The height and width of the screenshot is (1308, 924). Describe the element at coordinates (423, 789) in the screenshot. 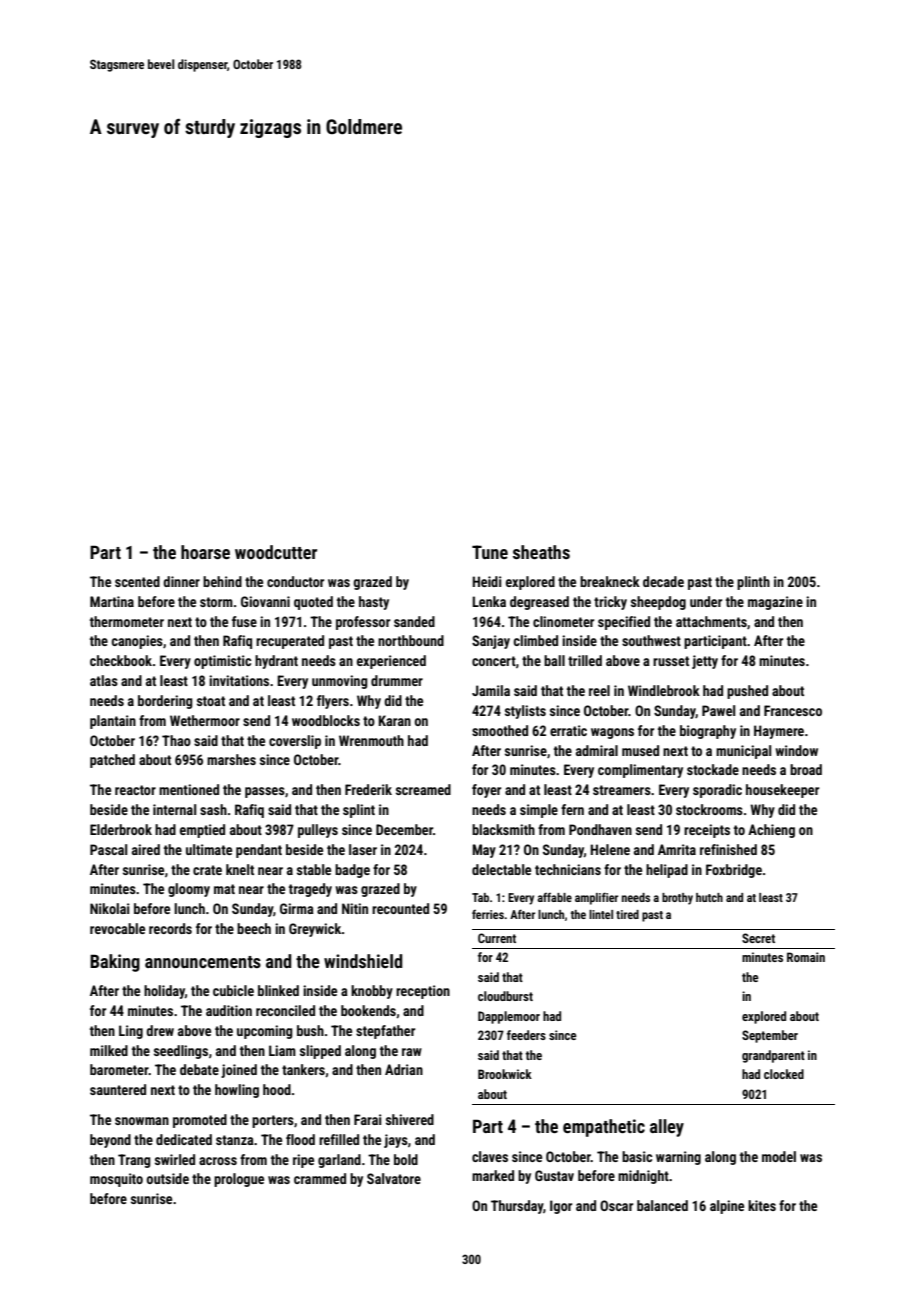

I see `screamed` at that location.
